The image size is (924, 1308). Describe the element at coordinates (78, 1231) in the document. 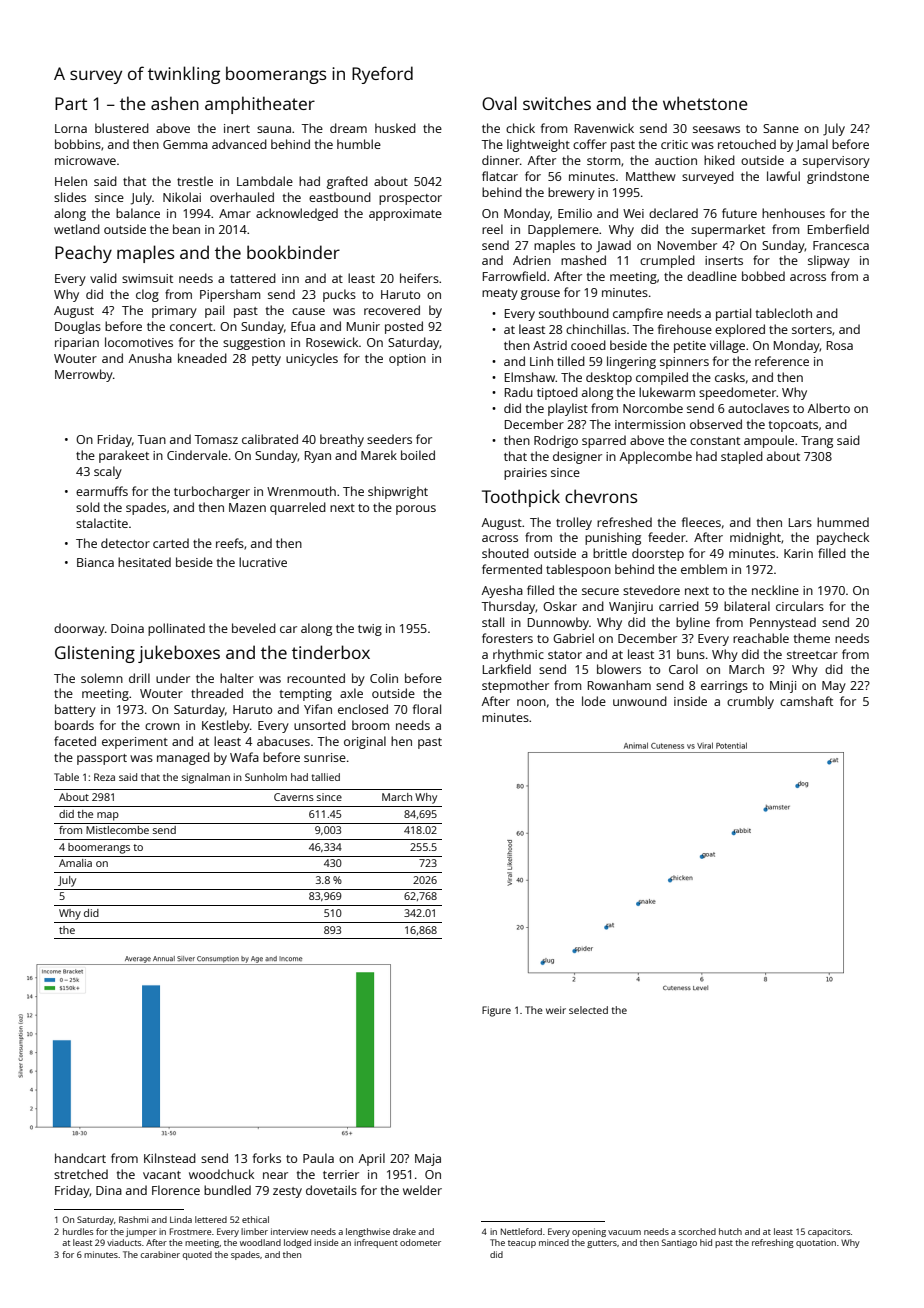

I see `hurdles` at that location.
